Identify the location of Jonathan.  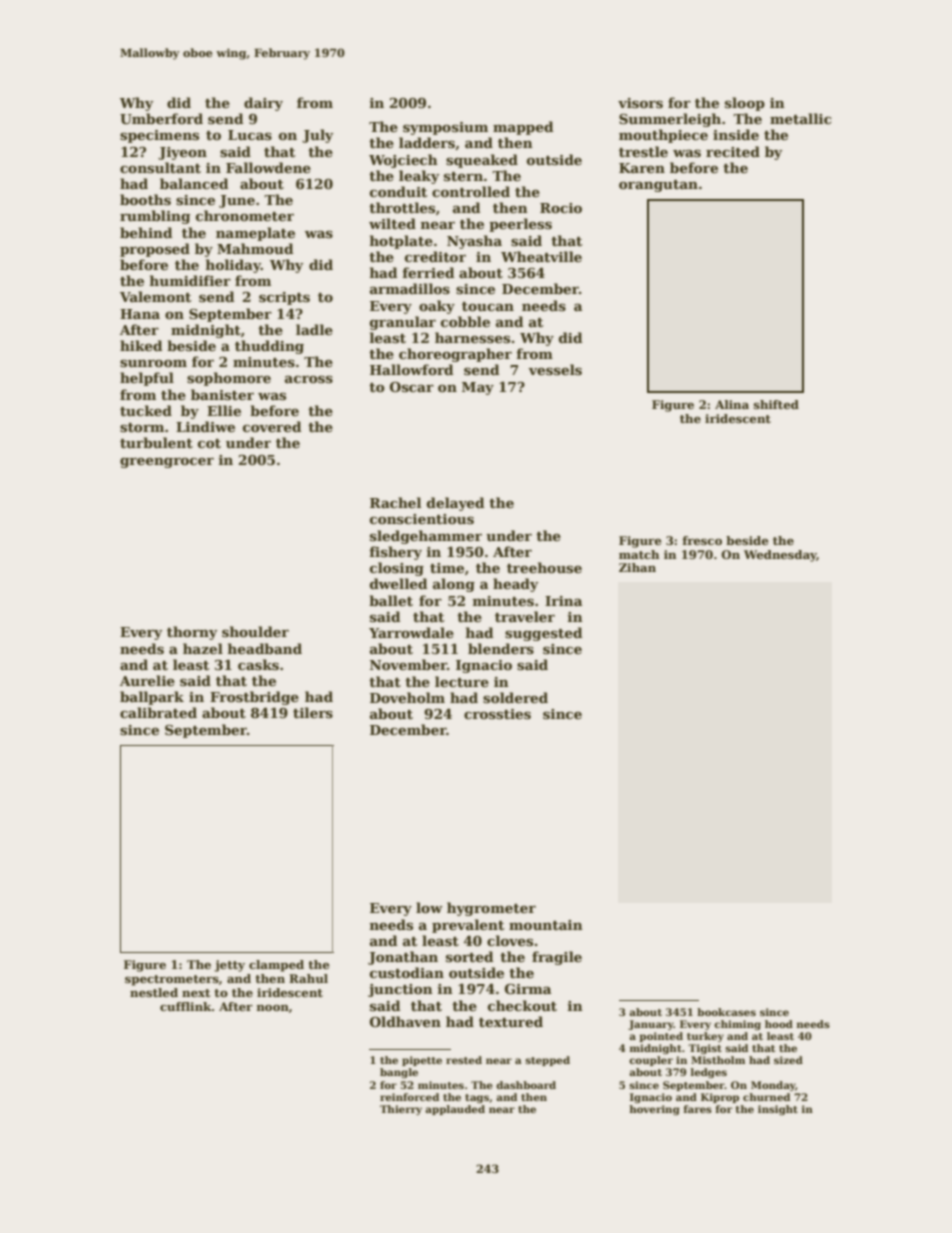
(403, 958).
